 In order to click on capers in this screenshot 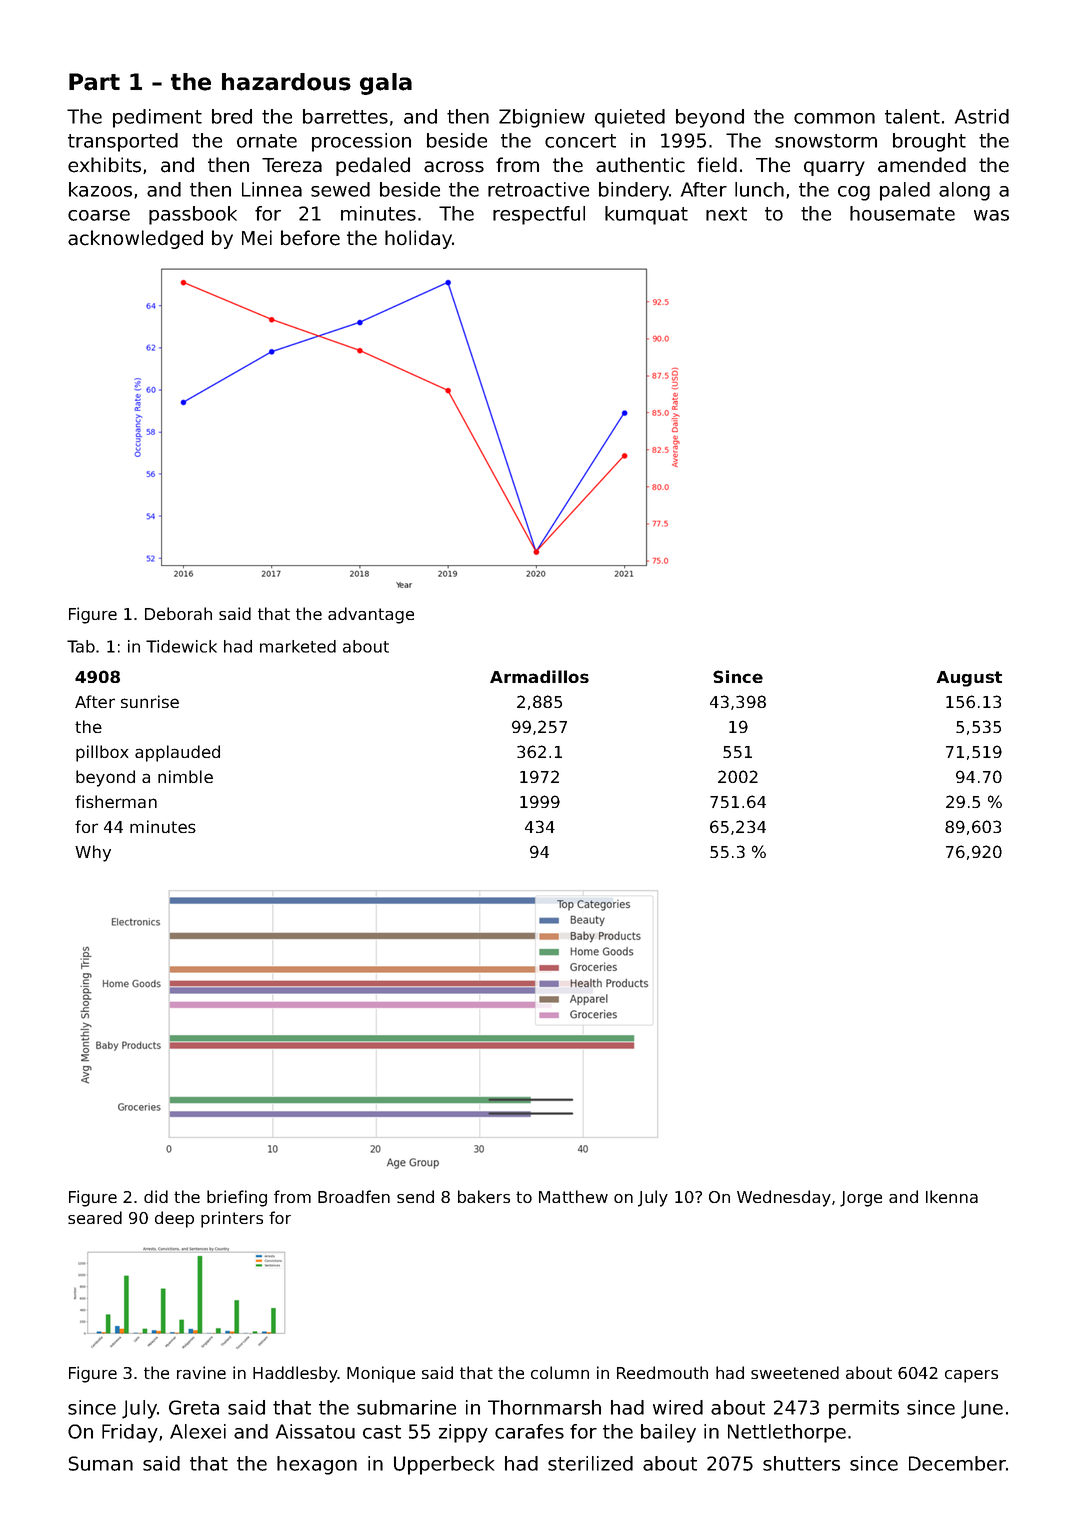, I will do `click(971, 1376)`.
